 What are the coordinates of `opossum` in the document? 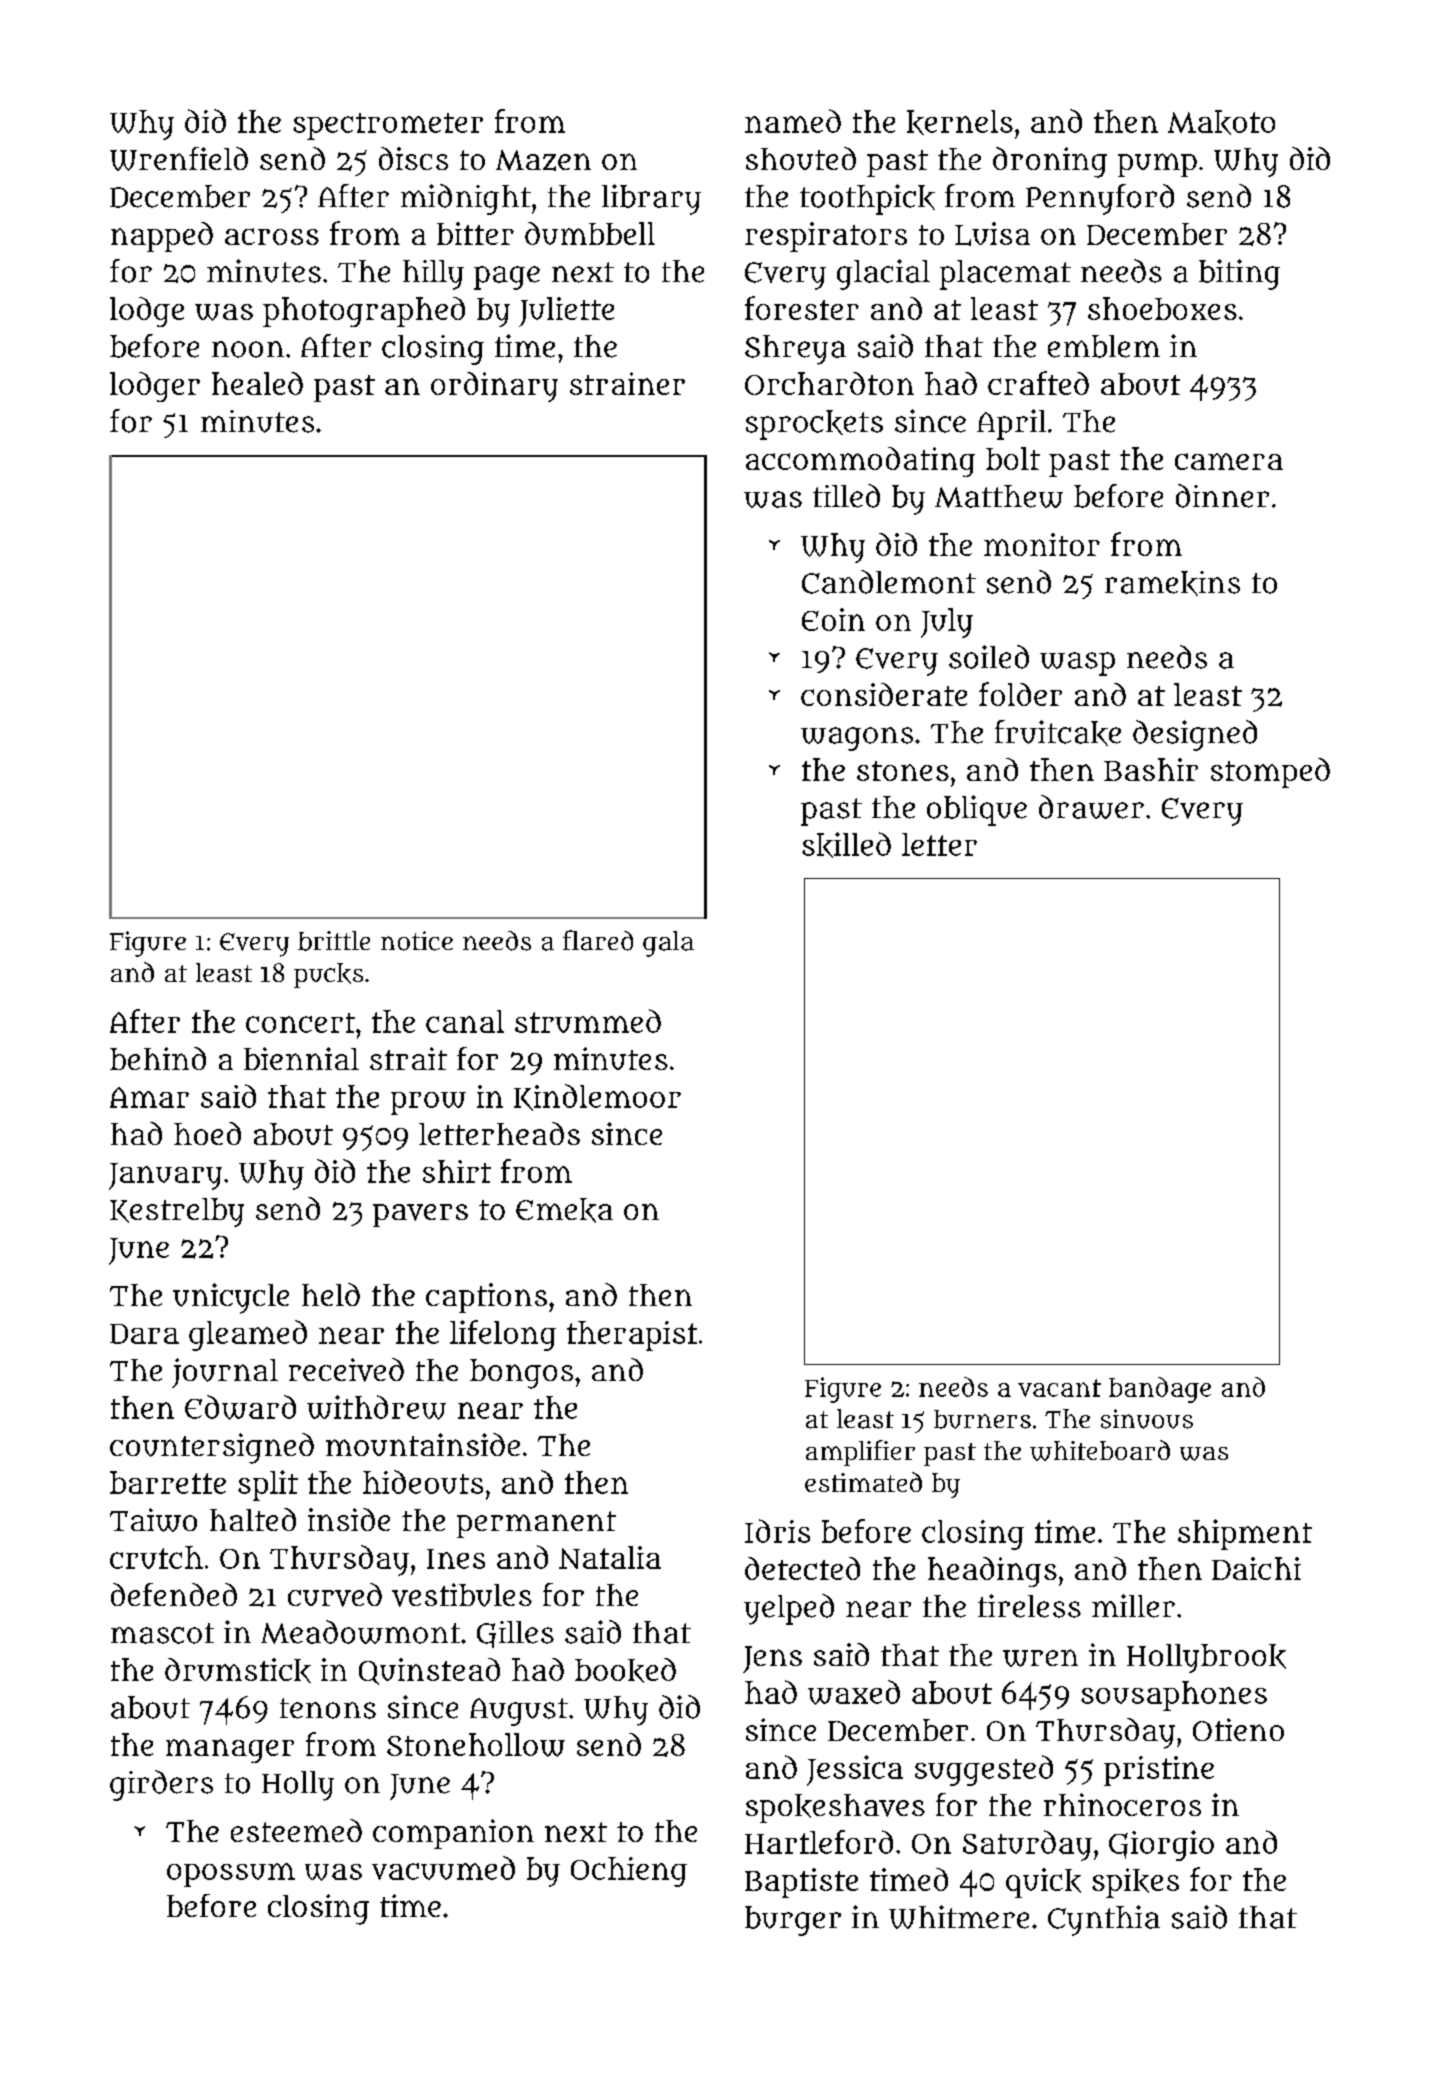 It's located at (231, 1875).
